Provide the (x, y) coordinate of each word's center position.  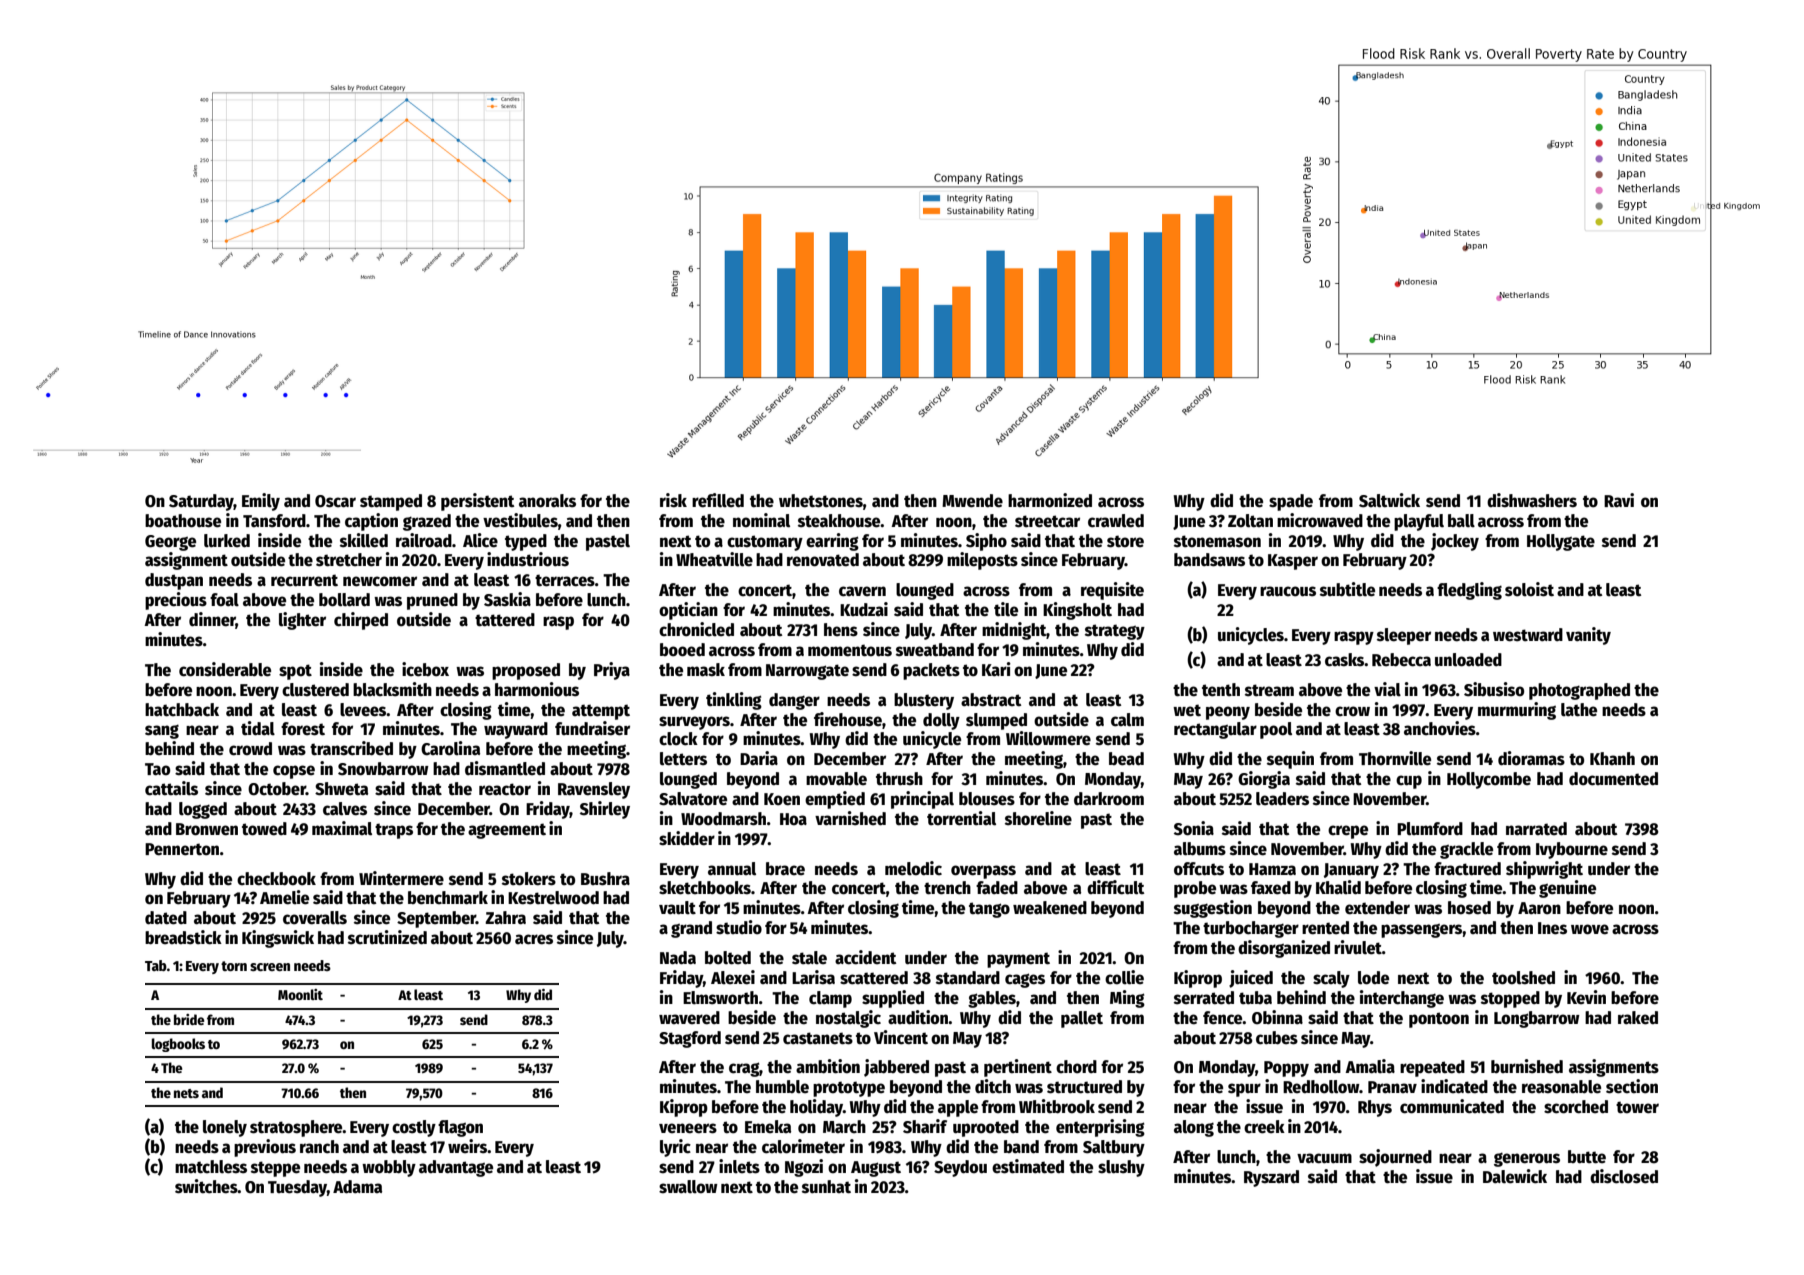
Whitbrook (1057, 1106)
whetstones (821, 501)
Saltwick (1389, 500)
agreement (507, 831)
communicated (1452, 1106)
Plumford (1430, 829)
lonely (225, 1128)
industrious (528, 559)
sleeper (1404, 636)
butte (1587, 1157)
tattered (505, 620)
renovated (823, 560)
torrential (961, 818)
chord (1076, 1067)
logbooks (178, 1045)
